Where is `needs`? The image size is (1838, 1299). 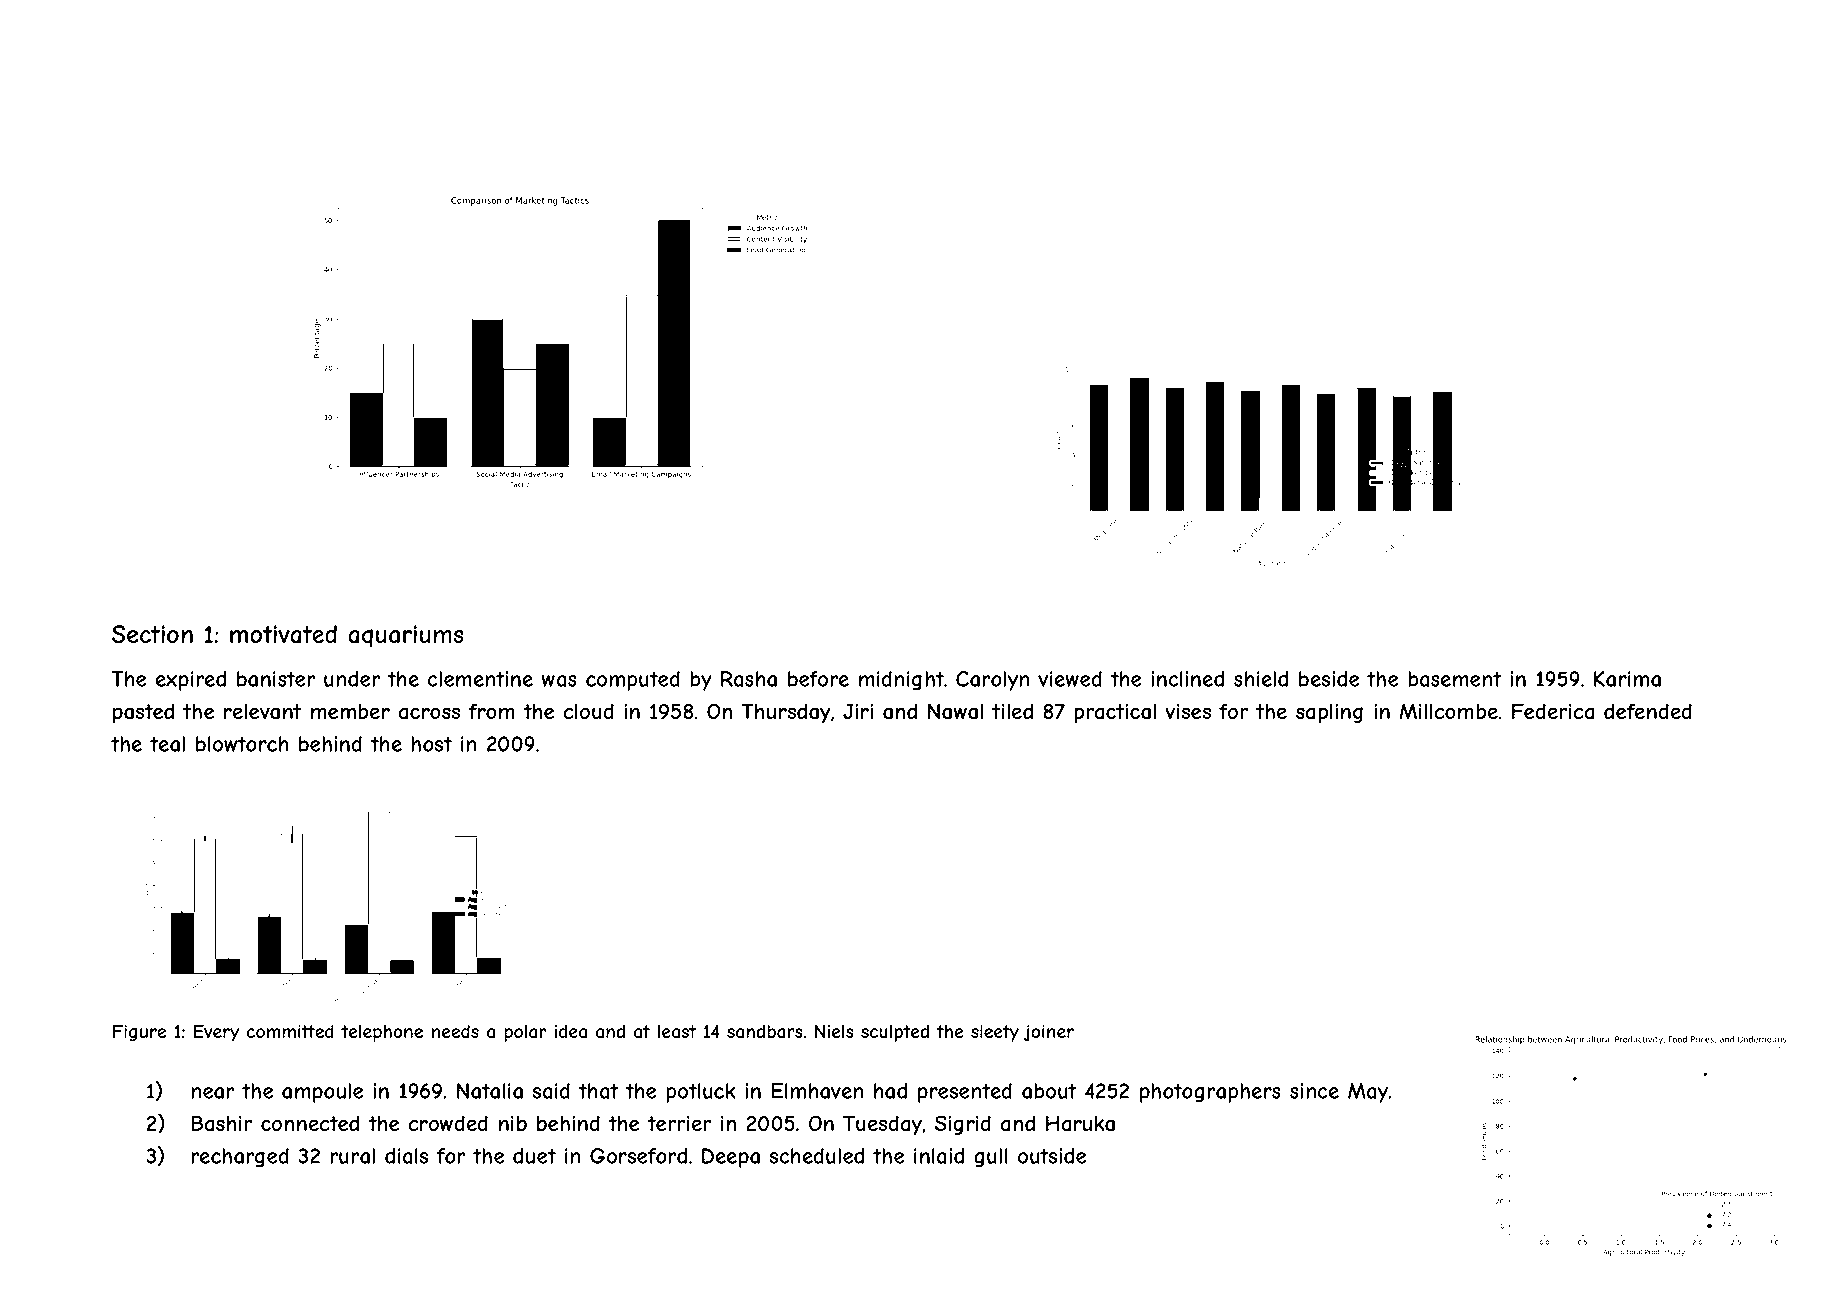
needs is located at coordinates (455, 1031).
